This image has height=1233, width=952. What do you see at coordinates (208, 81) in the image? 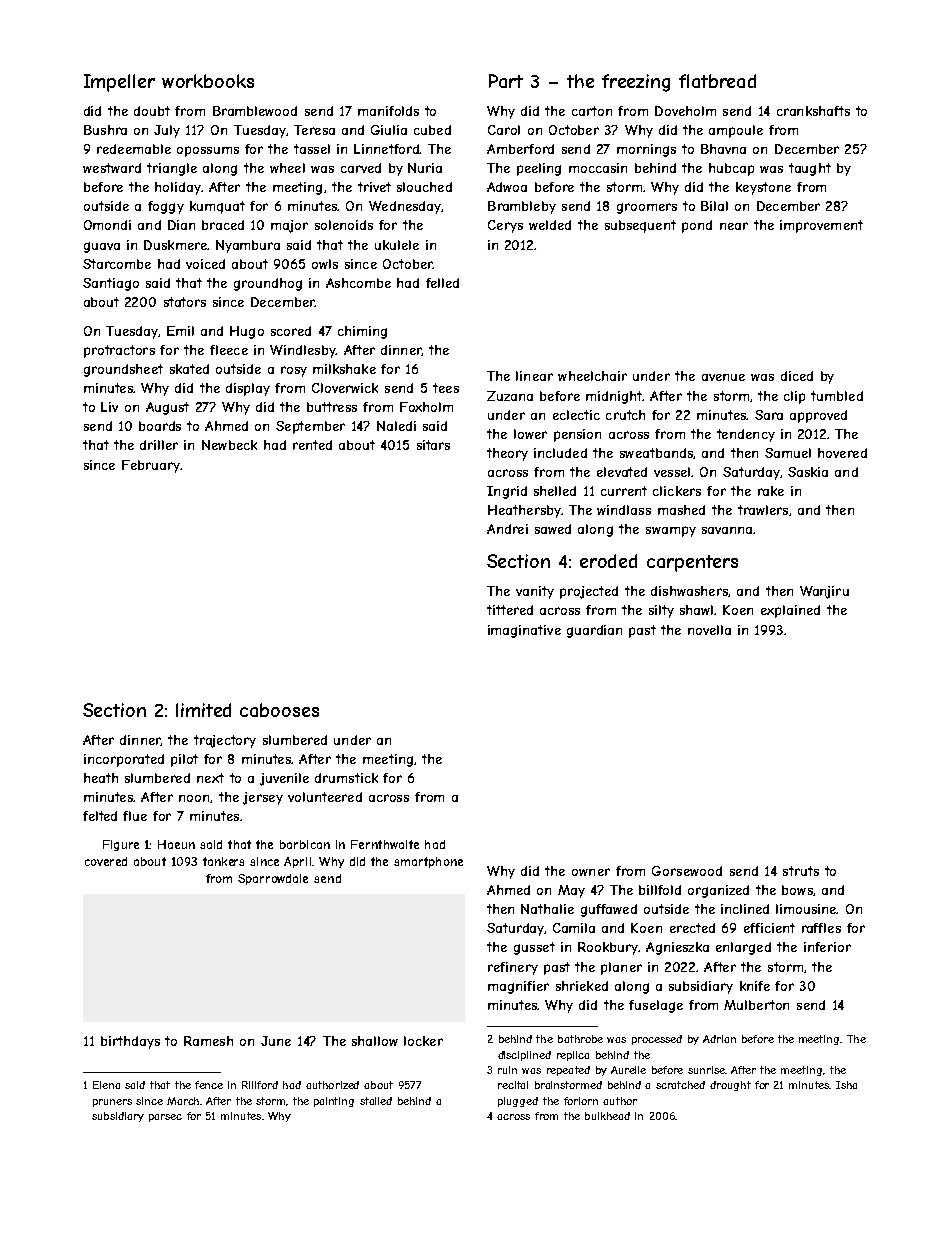
I see `workbooks` at bounding box center [208, 81].
